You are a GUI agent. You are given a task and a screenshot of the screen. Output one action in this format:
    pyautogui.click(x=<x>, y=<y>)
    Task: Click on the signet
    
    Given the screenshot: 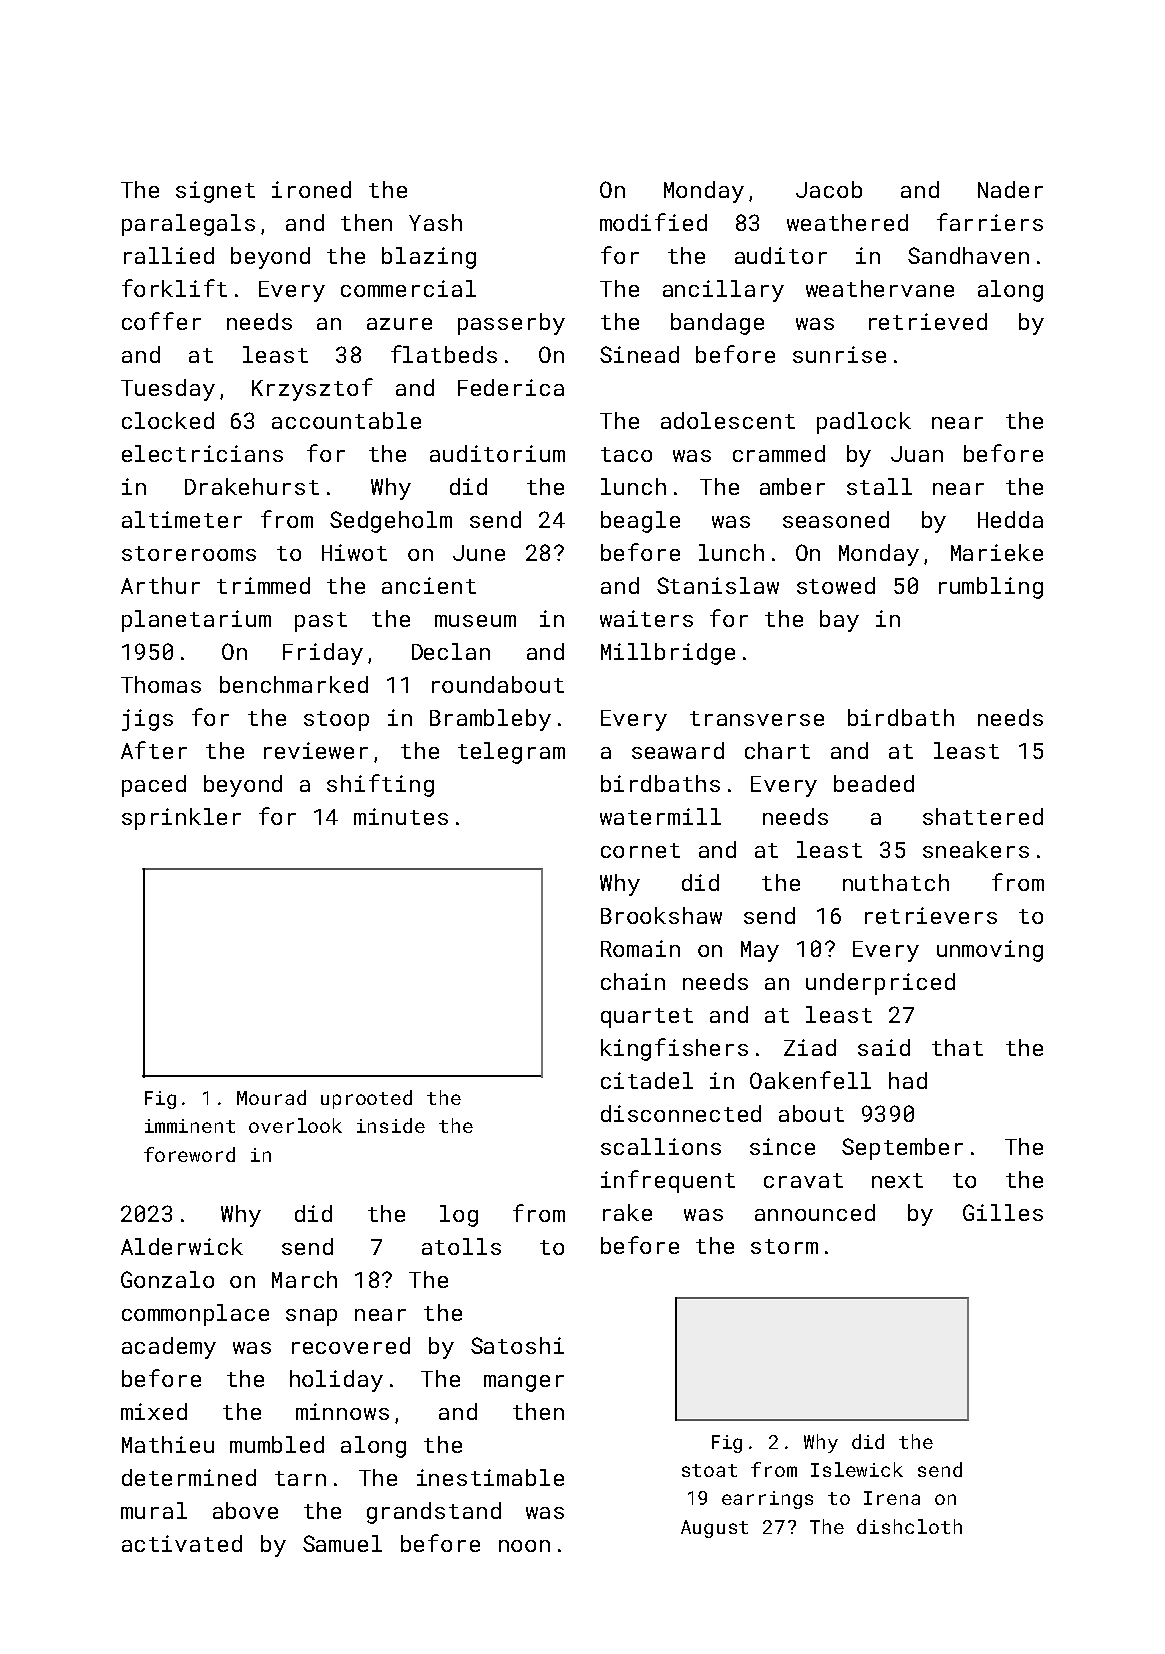 What is the action you would take?
    pyautogui.click(x=215, y=192)
